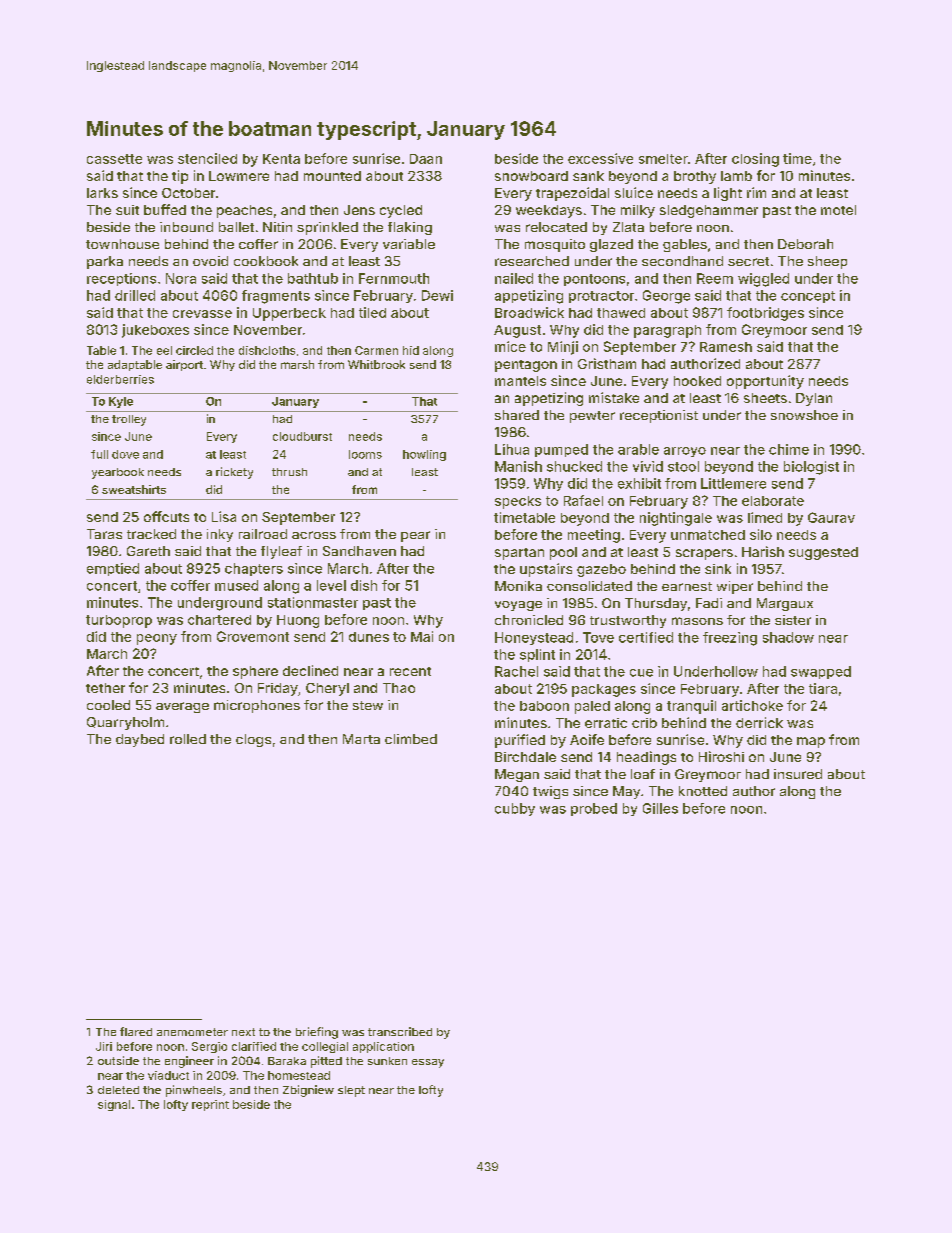  I want to click on cubby, so click(515, 809).
